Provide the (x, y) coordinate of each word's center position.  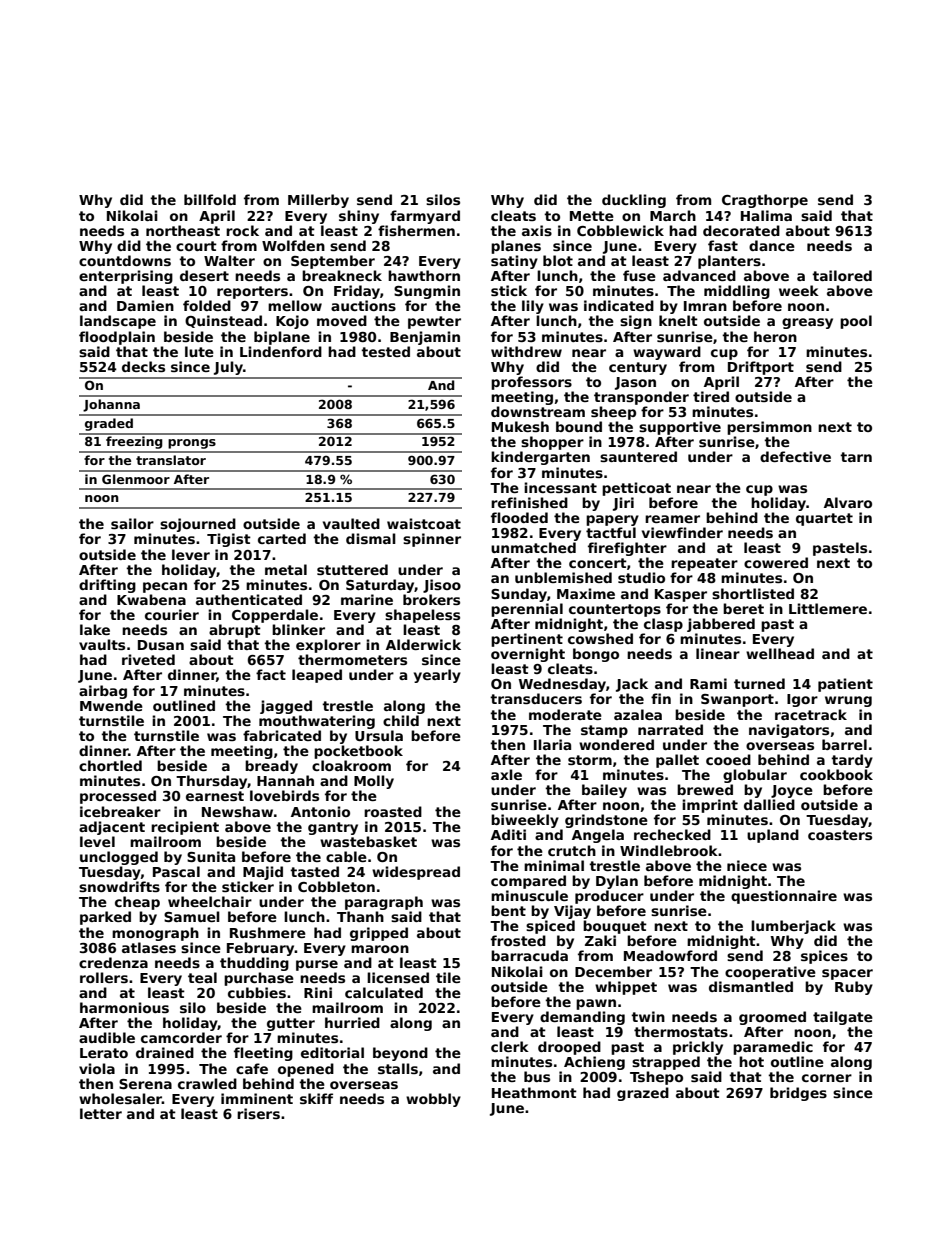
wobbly (433, 1100)
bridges (798, 1094)
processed (118, 797)
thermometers (352, 659)
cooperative (770, 973)
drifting (107, 586)
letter (101, 1113)
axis (537, 230)
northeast (183, 230)
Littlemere (828, 608)
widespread (416, 873)
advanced (699, 275)
